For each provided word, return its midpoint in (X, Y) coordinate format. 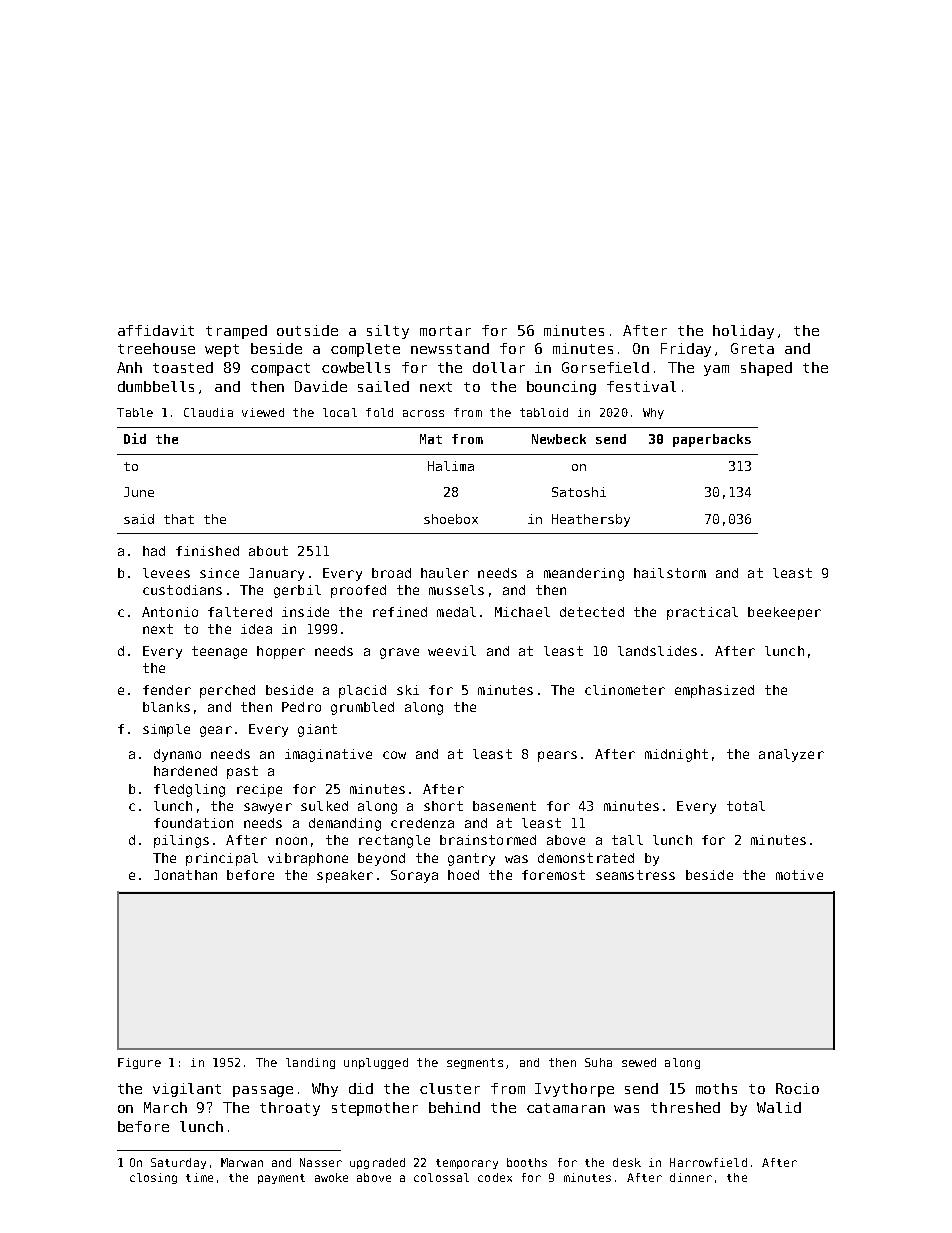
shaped (766, 369)
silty (388, 332)
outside (307, 330)
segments (475, 1063)
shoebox (451, 519)
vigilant (187, 1090)
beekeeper (784, 613)
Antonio (170, 612)
